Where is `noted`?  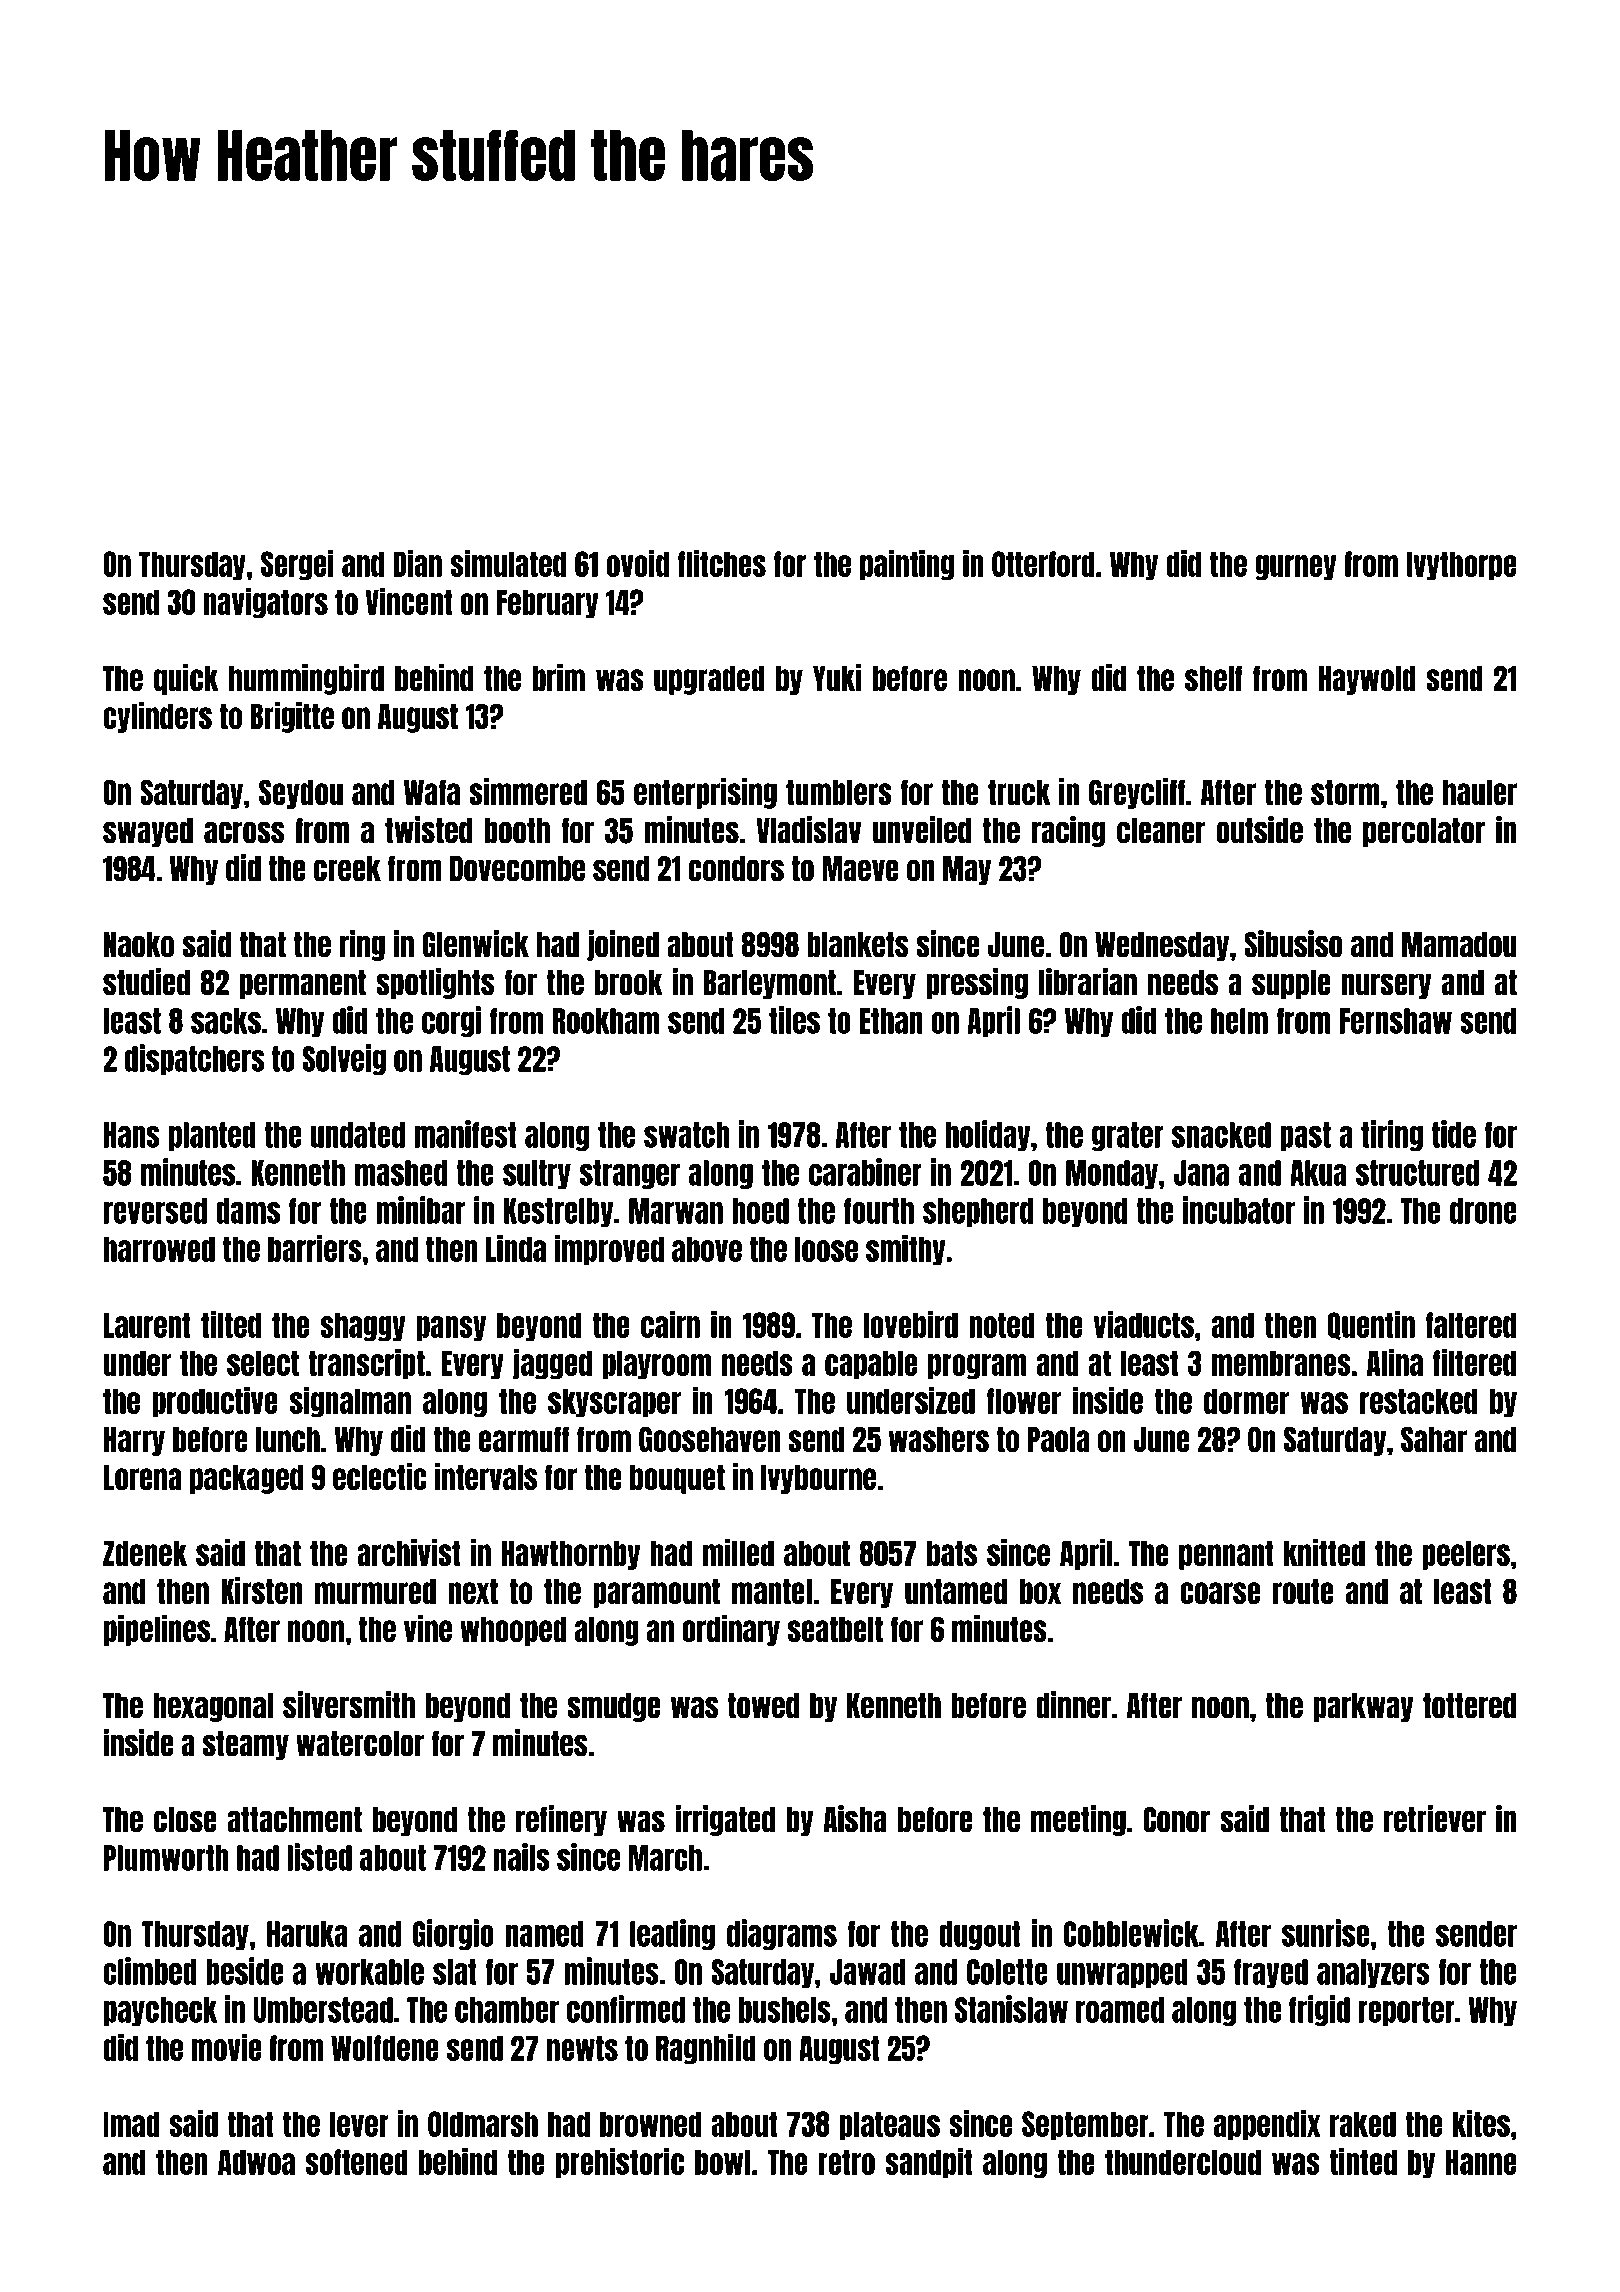
noted is located at coordinates (1002, 1325).
